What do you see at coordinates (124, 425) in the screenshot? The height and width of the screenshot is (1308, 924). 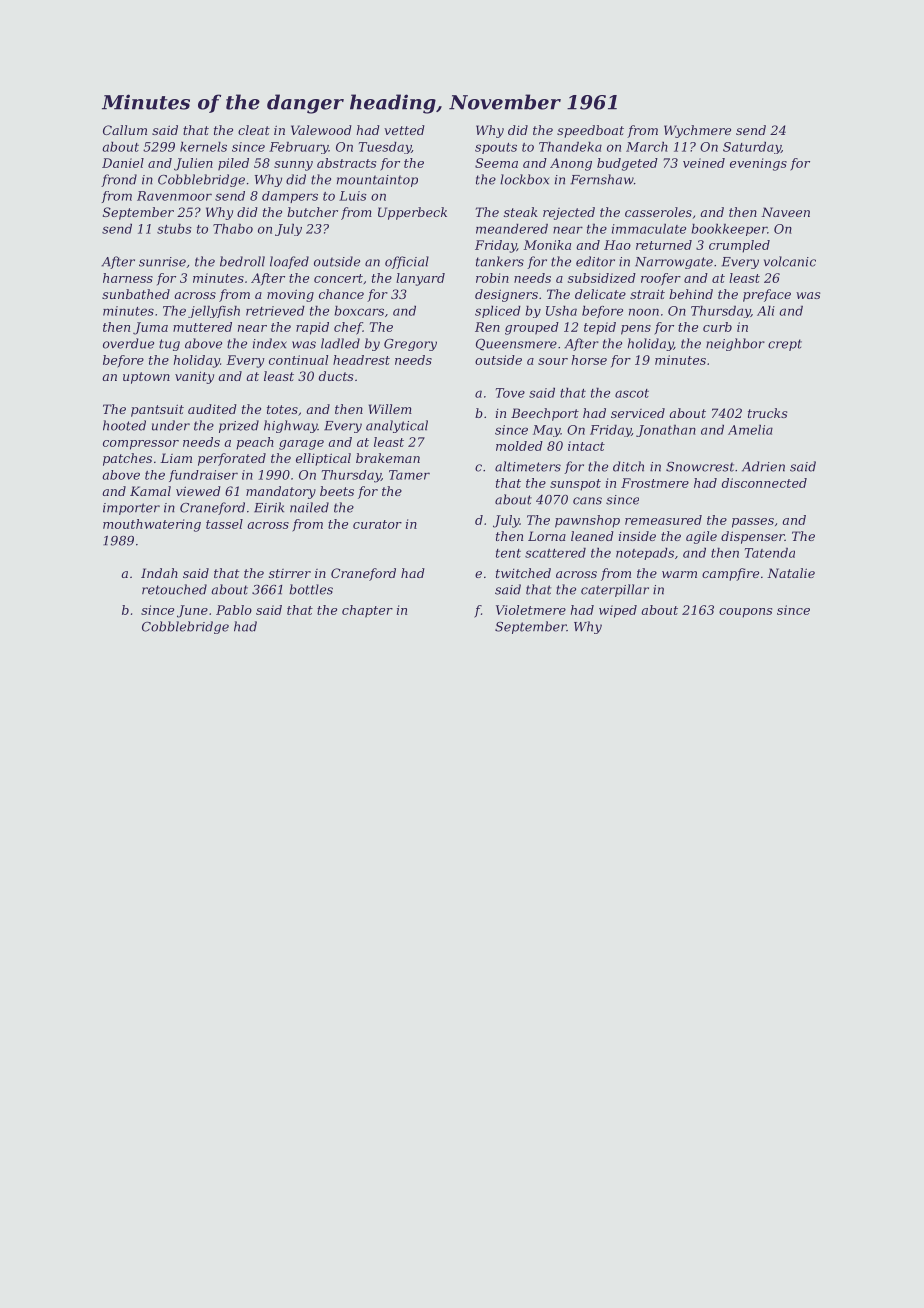 I see `hooted` at bounding box center [124, 425].
